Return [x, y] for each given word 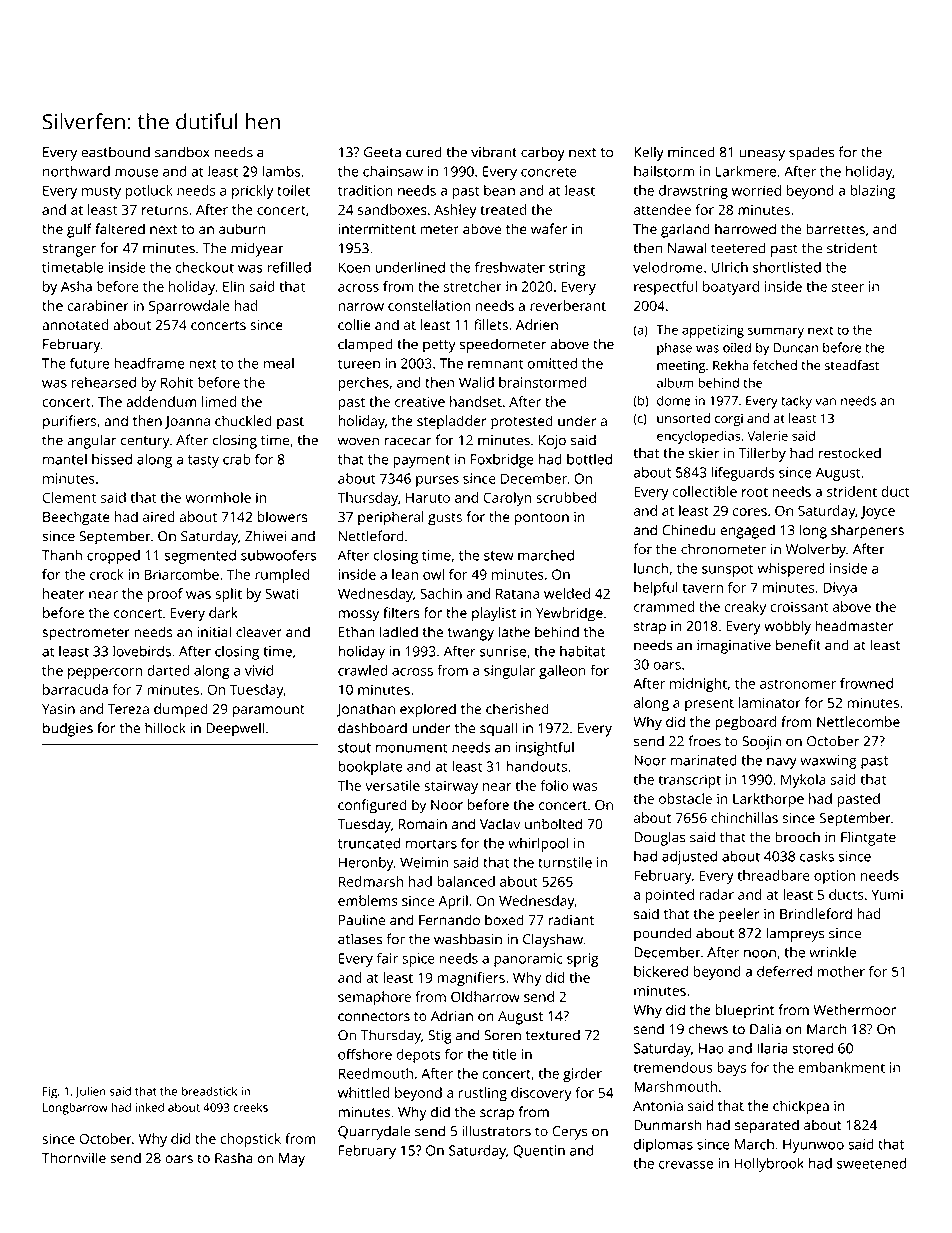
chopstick [250, 1140]
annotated [75, 324]
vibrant [494, 152]
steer [848, 287]
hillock [165, 728]
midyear [257, 249]
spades [812, 153]
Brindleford [816, 913]
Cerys [570, 1133]
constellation [429, 305]
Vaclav [500, 824]
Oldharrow [485, 996]
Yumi [887, 894]
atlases [360, 939]
